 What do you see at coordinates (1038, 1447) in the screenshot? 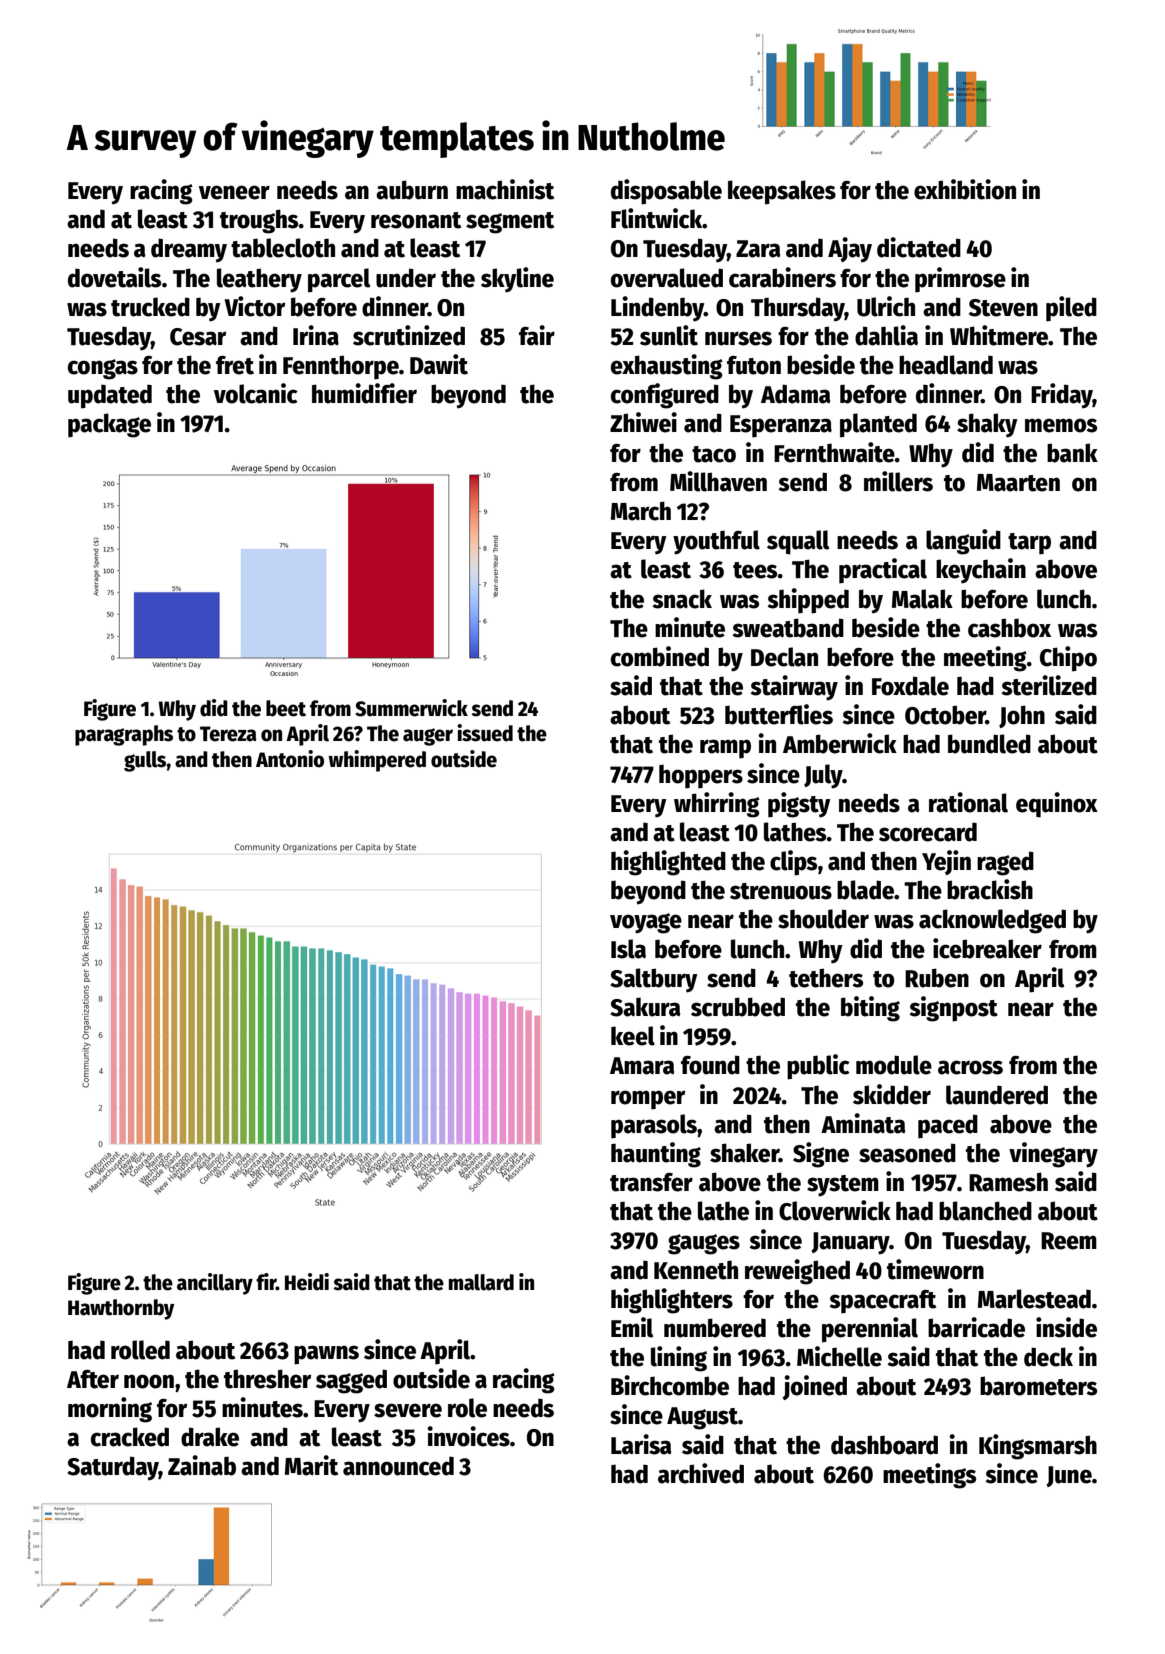
I see `Kingsmarsh` at bounding box center [1038, 1447].
